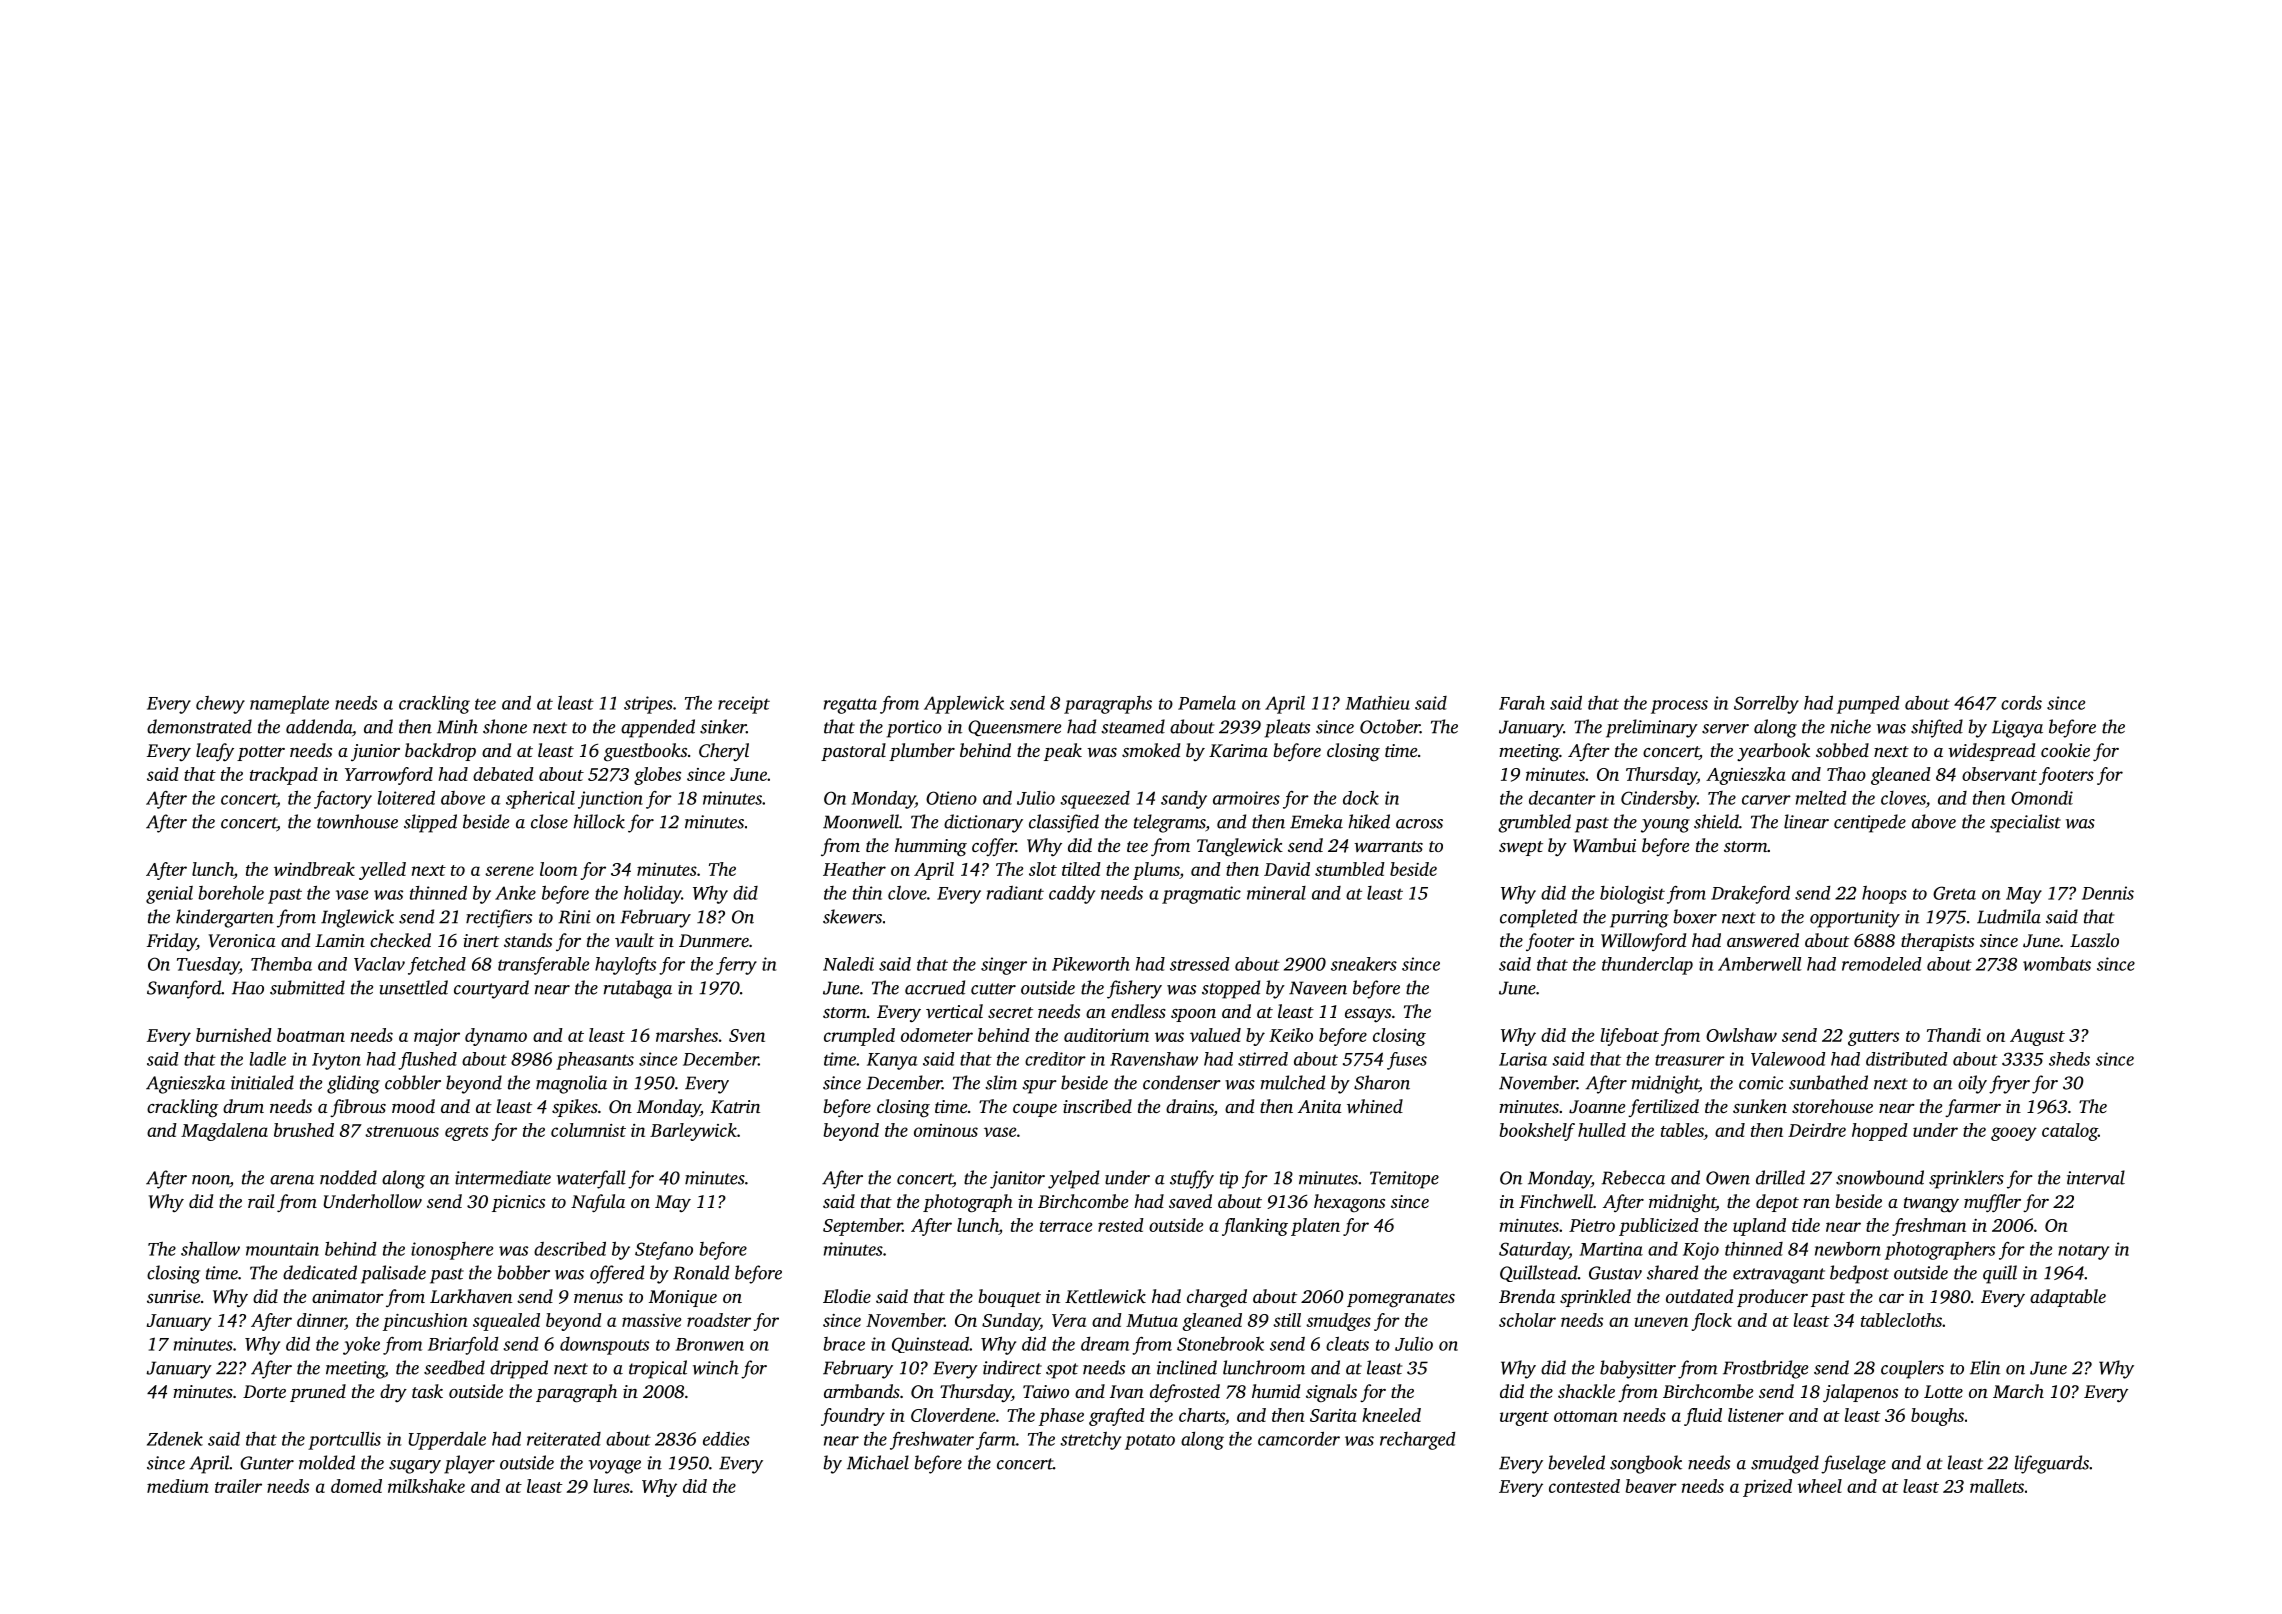 Image resolution: width=2282 pixels, height=1614 pixels. What do you see at coordinates (1401, 1299) in the page?
I see `pomegranates` at bounding box center [1401, 1299].
